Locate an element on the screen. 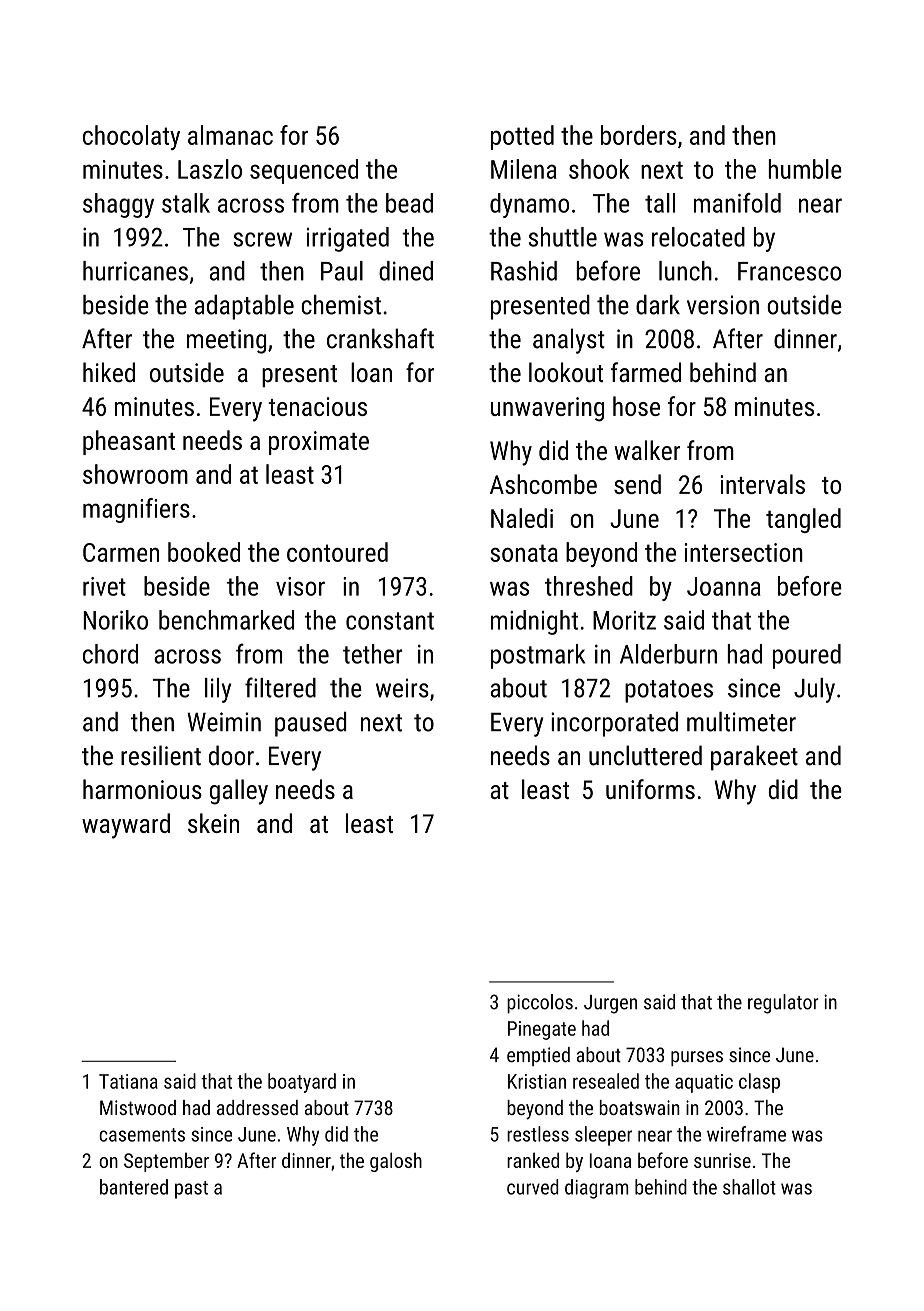 This screenshot has width=924, height=1311. curved is located at coordinates (533, 1187).
